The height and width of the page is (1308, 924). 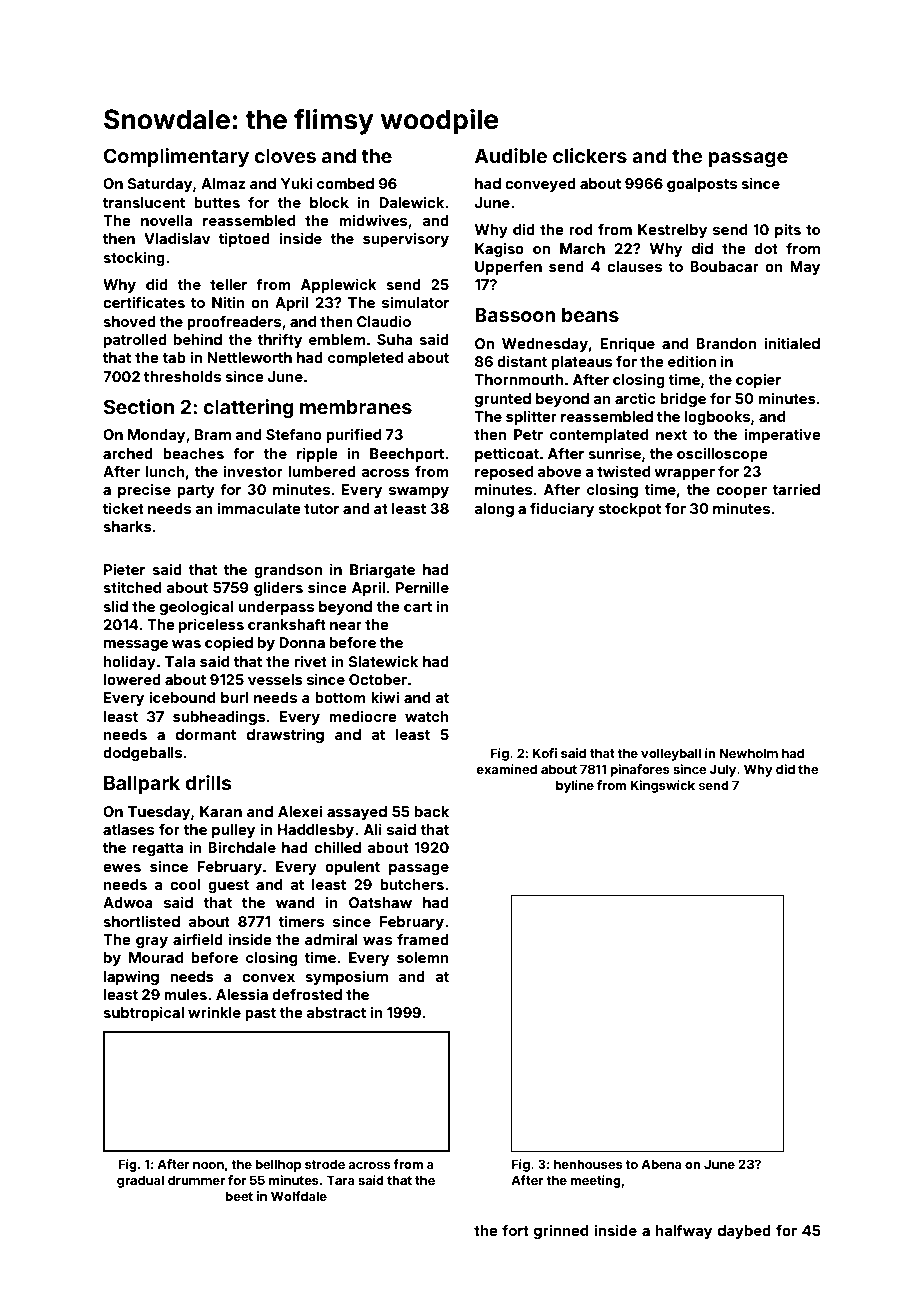 I want to click on past, so click(x=260, y=1014).
